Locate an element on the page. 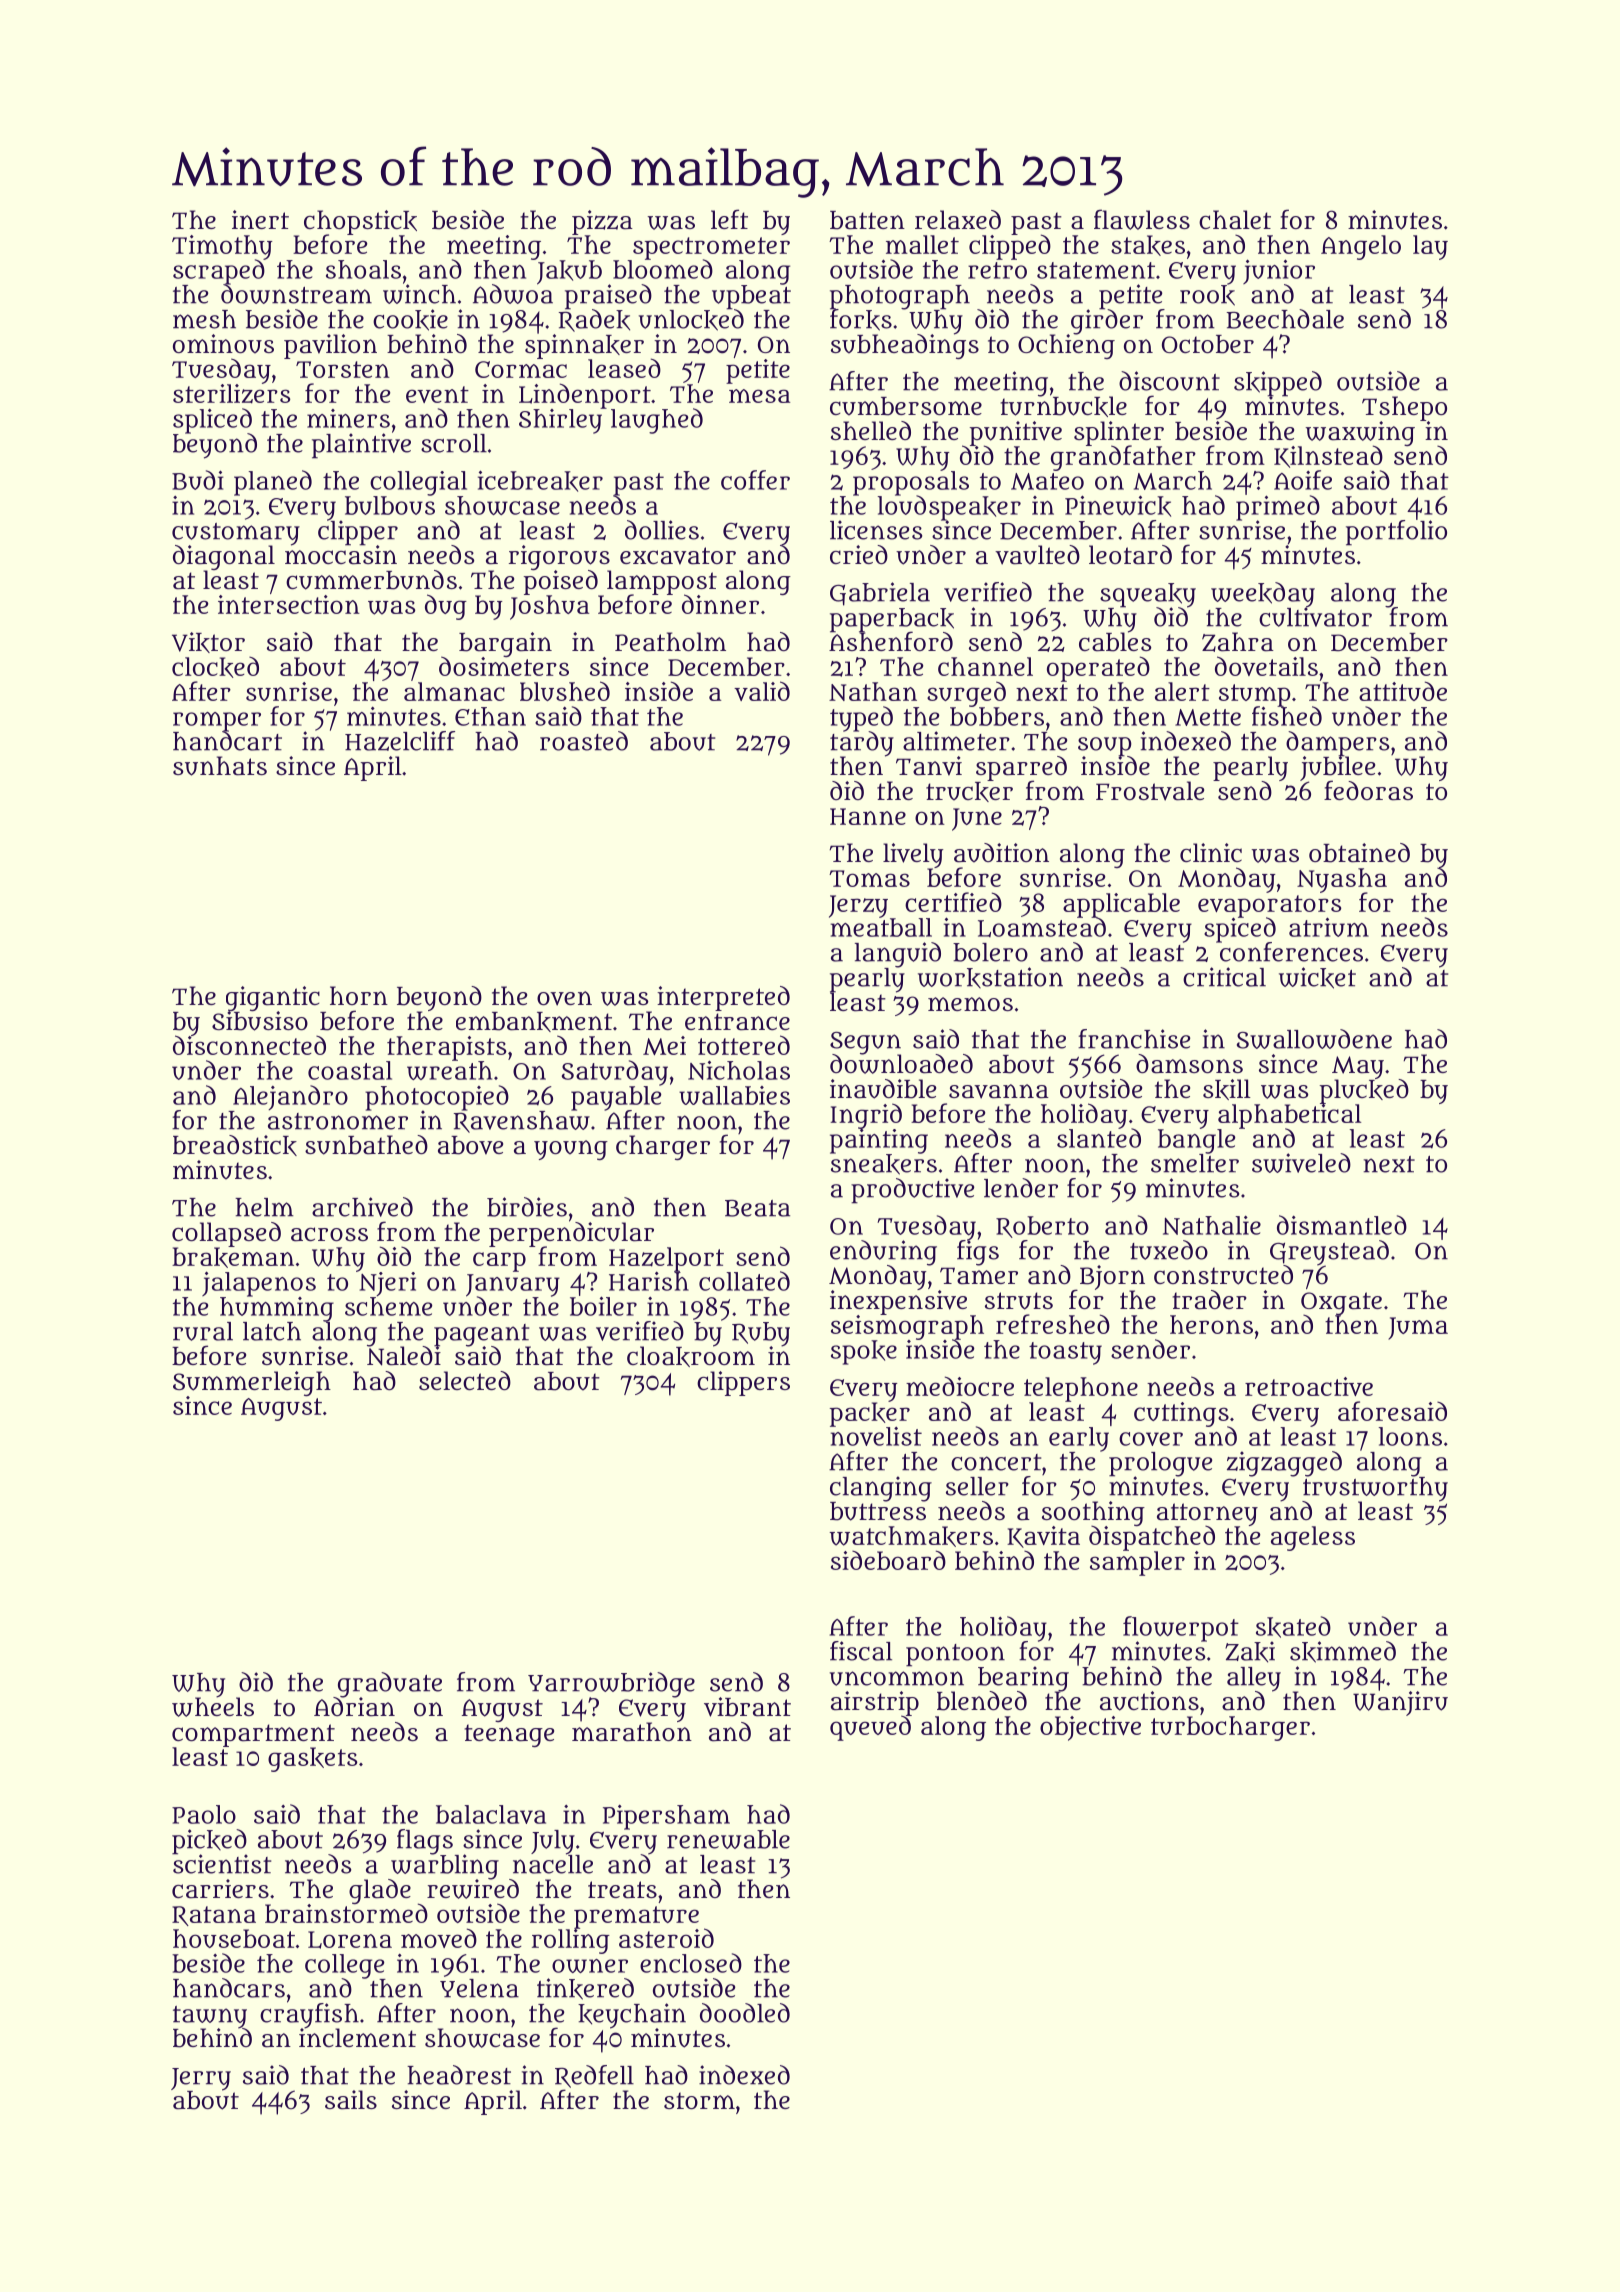 The image size is (1620, 2292). fedoras is located at coordinates (1368, 790).
